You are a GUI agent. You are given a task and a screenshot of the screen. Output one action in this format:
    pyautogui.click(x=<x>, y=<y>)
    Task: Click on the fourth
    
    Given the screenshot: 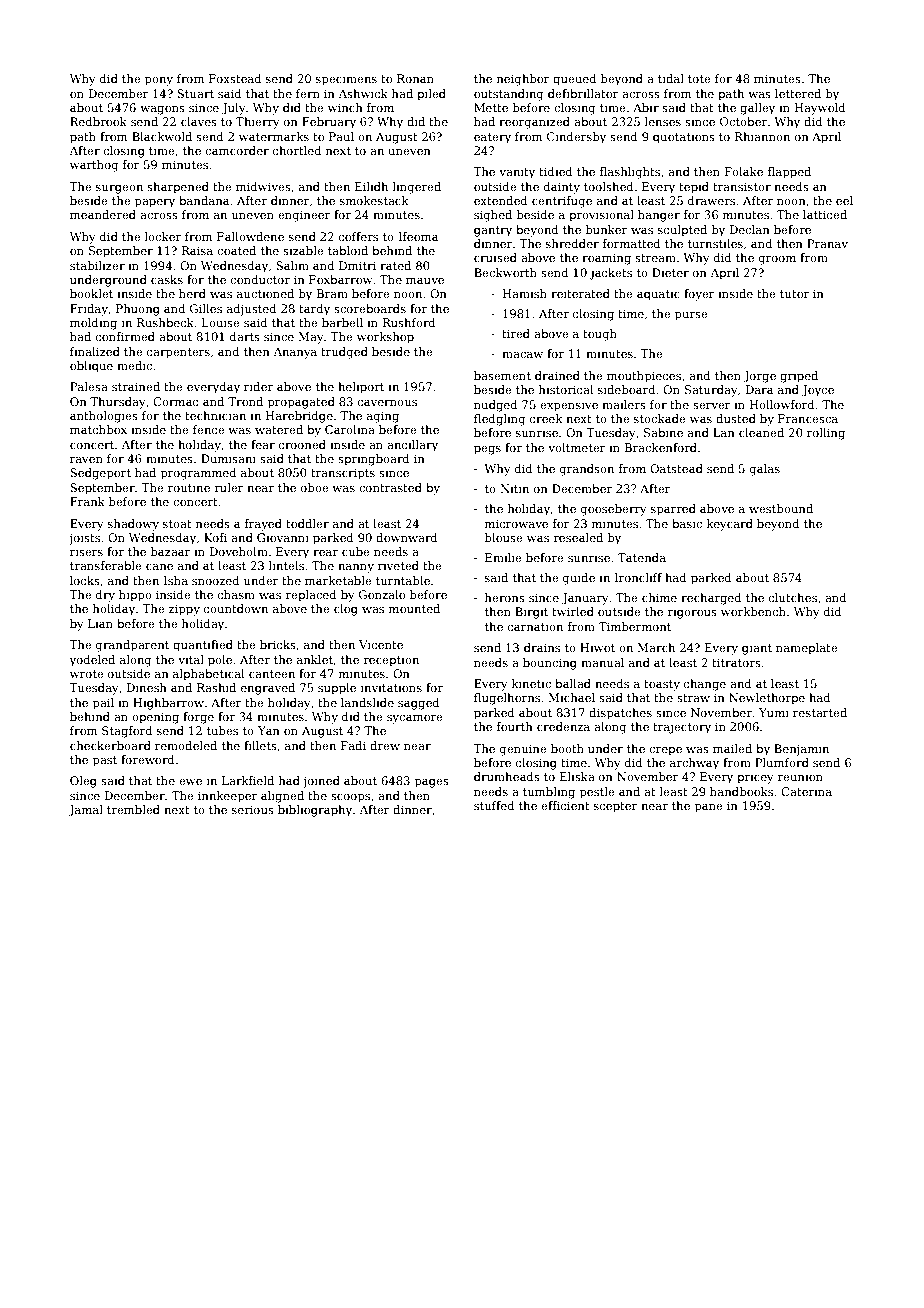 What is the action you would take?
    pyautogui.click(x=515, y=726)
